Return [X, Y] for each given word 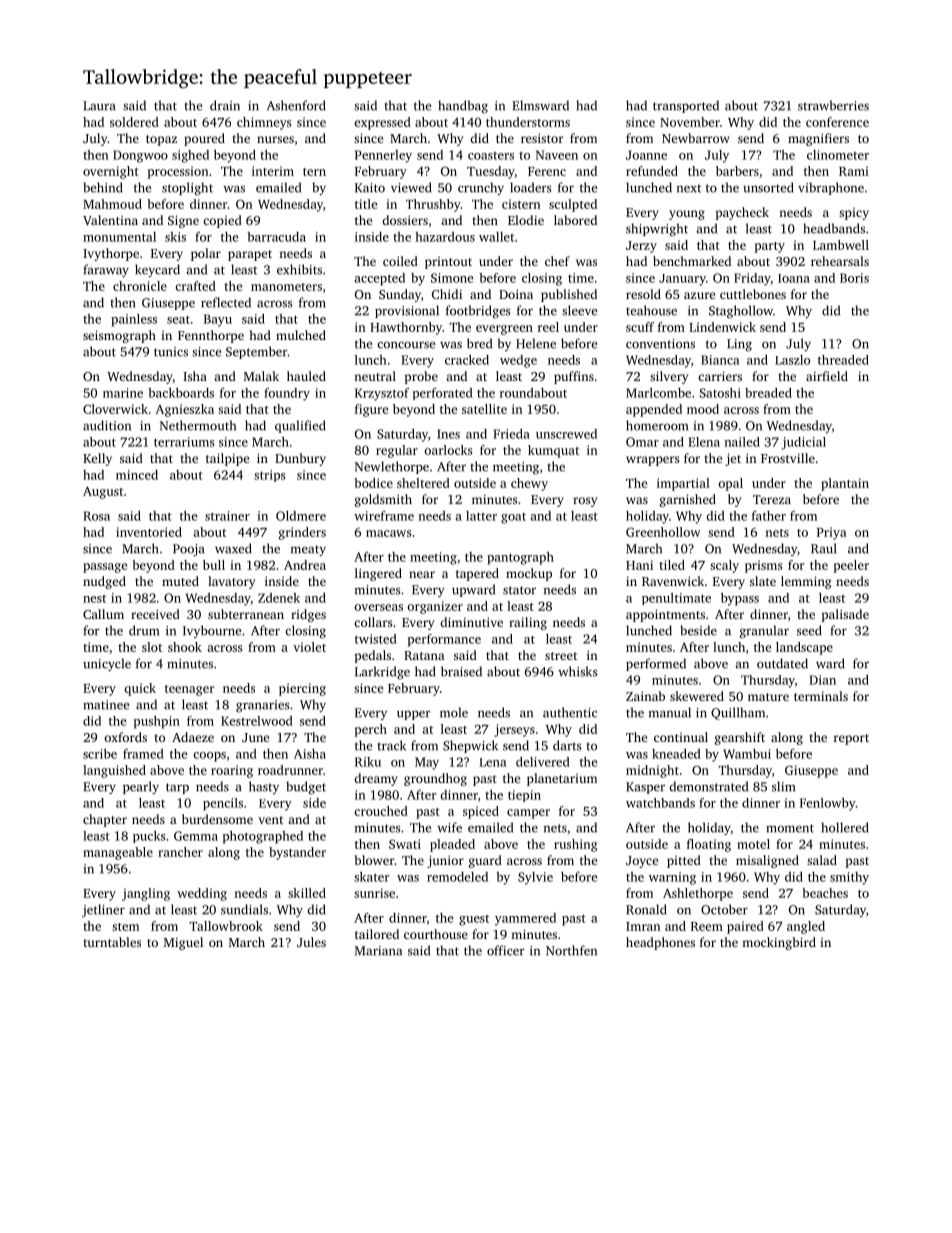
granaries [263, 706]
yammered [525, 919]
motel [753, 844]
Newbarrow [696, 138]
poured [204, 139]
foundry [287, 394]
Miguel [183, 943]
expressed [382, 123]
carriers [720, 376]
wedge [518, 361]
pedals [373, 656]
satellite [484, 409]
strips [270, 476]
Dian [822, 680]
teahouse [651, 310]
